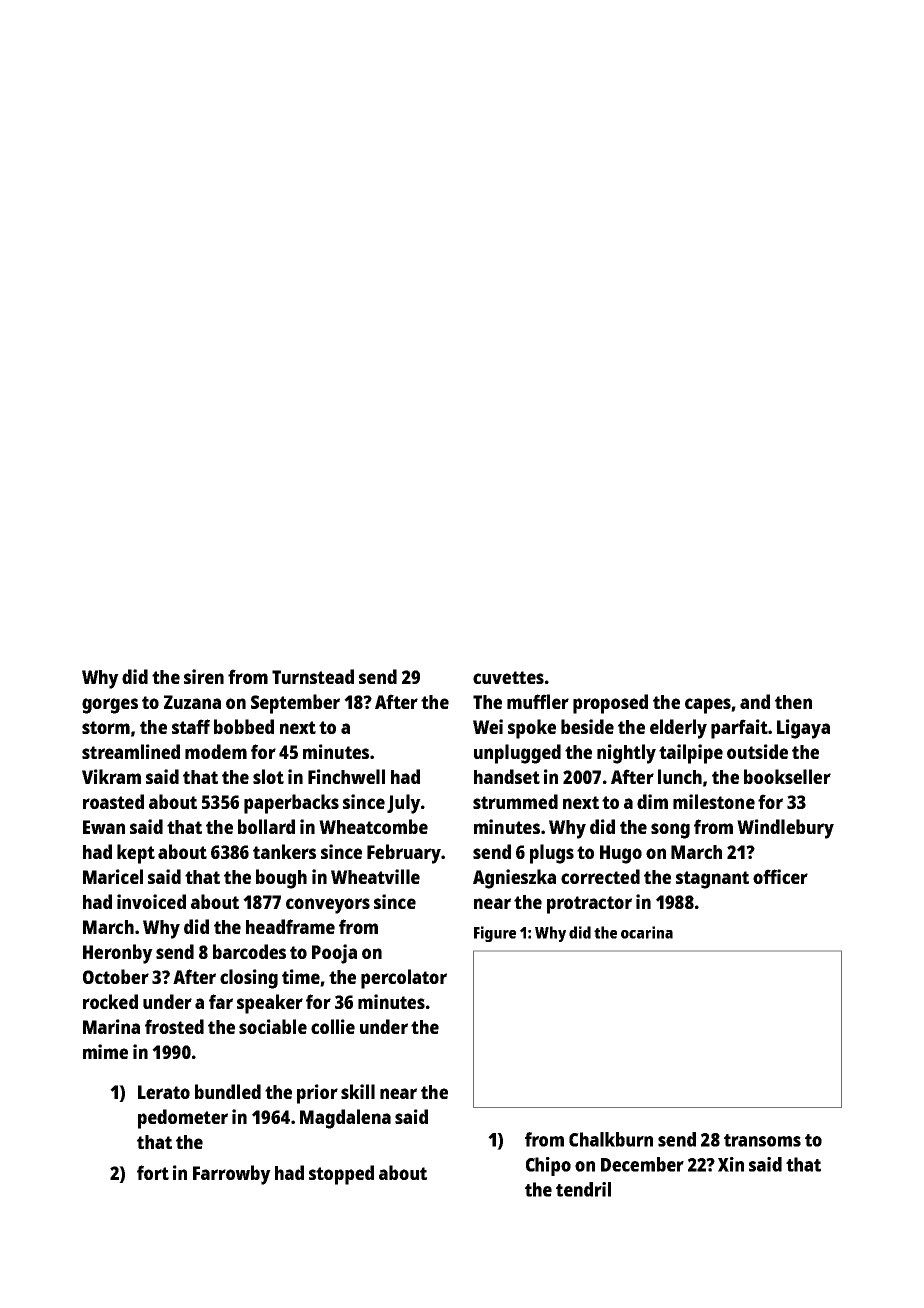 The width and height of the page is (924, 1308). What do you see at coordinates (204, 676) in the page?
I see `siren` at bounding box center [204, 676].
